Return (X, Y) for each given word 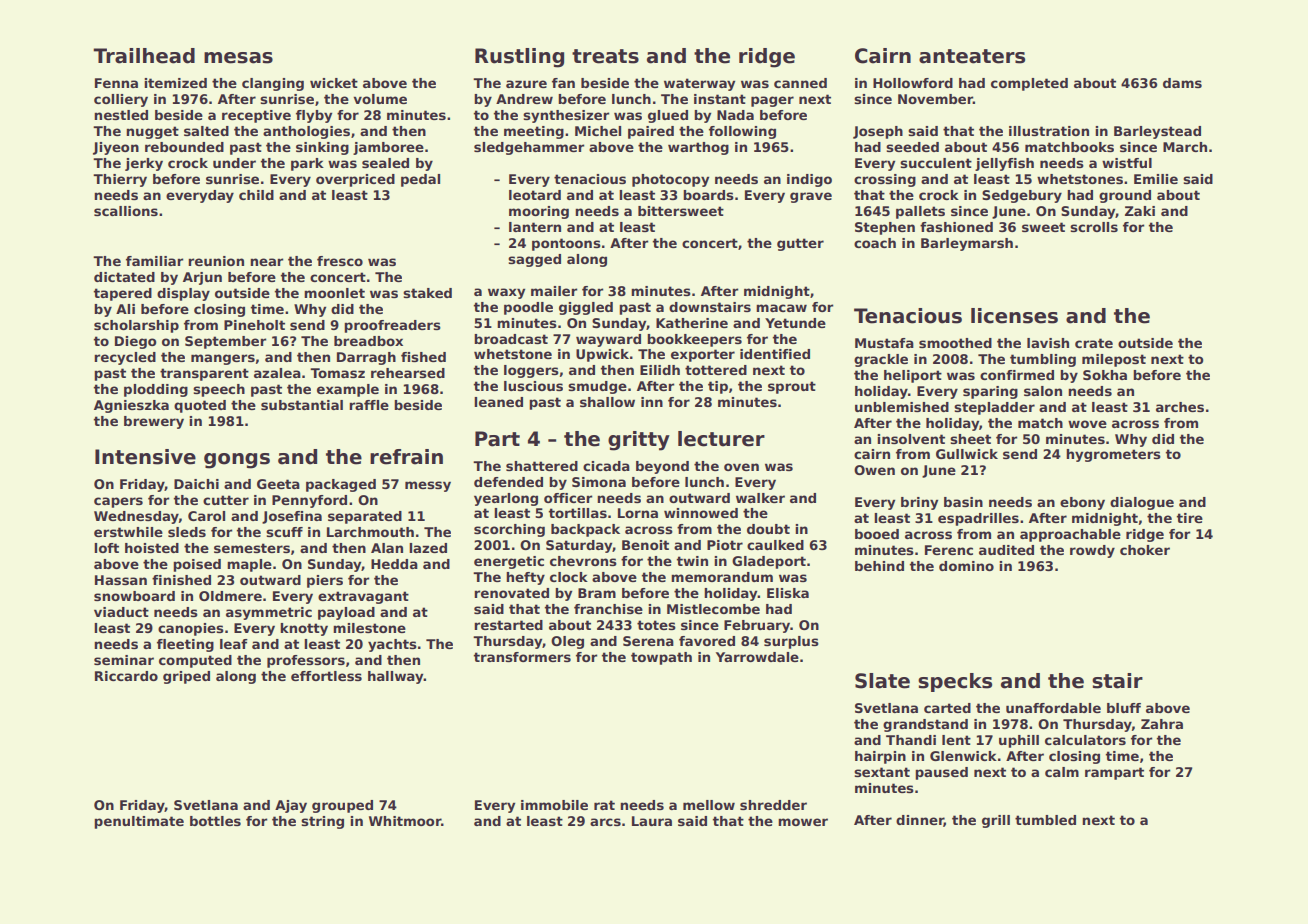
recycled (125, 358)
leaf (234, 644)
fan (563, 83)
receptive (256, 116)
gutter (800, 244)
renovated (511, 593)
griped (186, 677)
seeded (912, 147)
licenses (1014, 316)
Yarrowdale (757, 657)
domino (966, 566)
